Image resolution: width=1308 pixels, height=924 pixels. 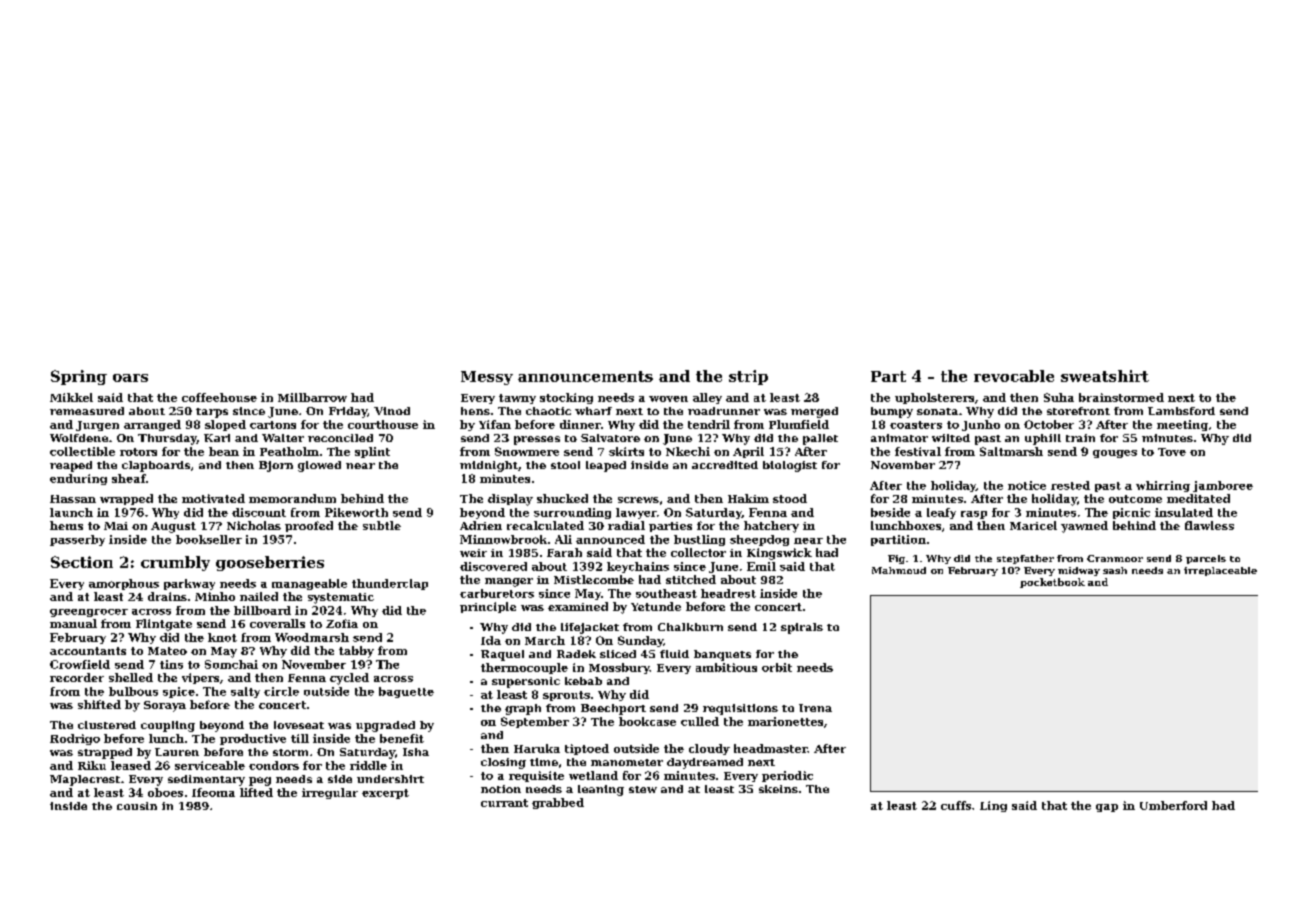 I want to click on sprouts, so click(x=566, y=696).
